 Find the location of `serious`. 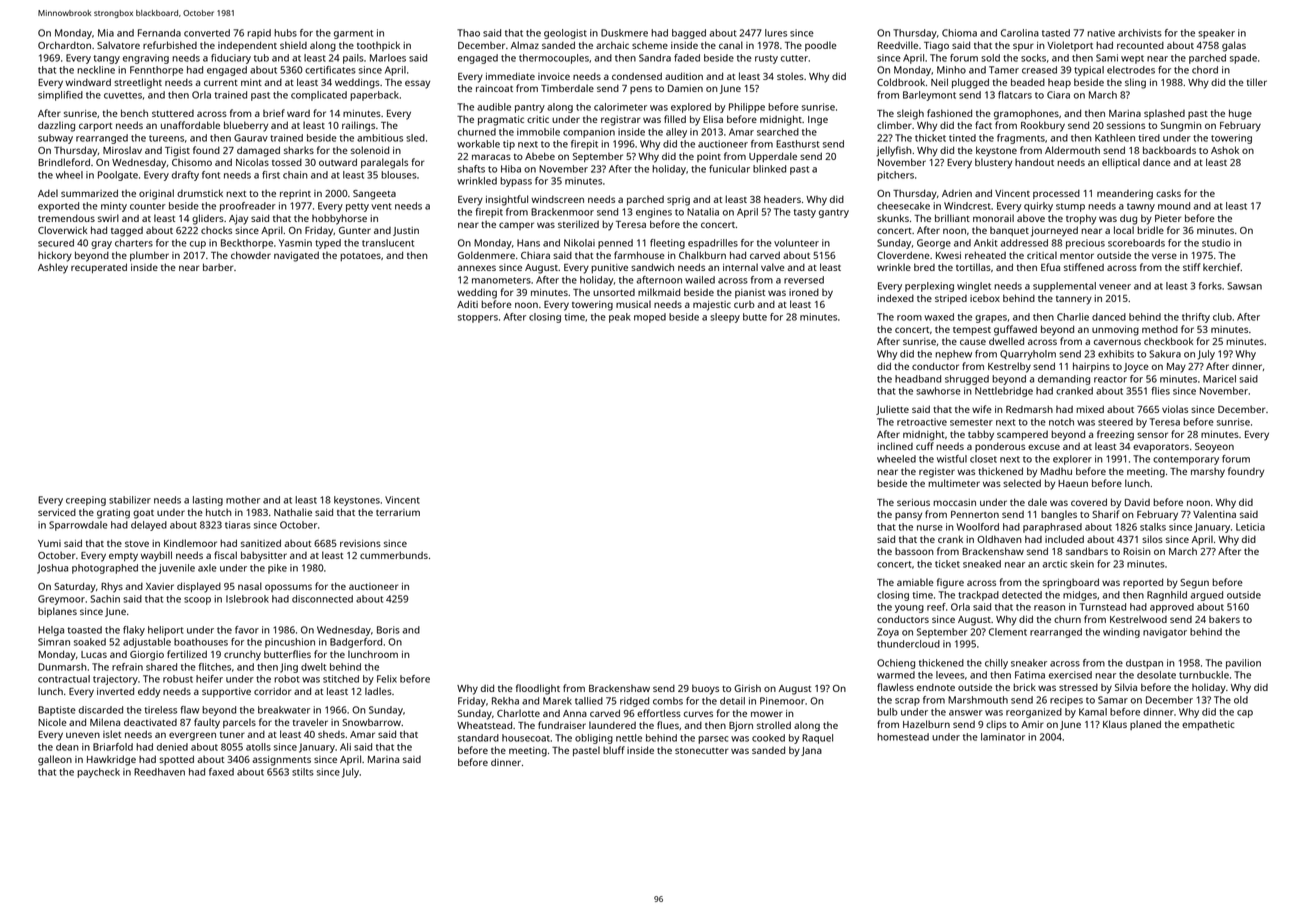

serious is located at coordinates (913, 502).
